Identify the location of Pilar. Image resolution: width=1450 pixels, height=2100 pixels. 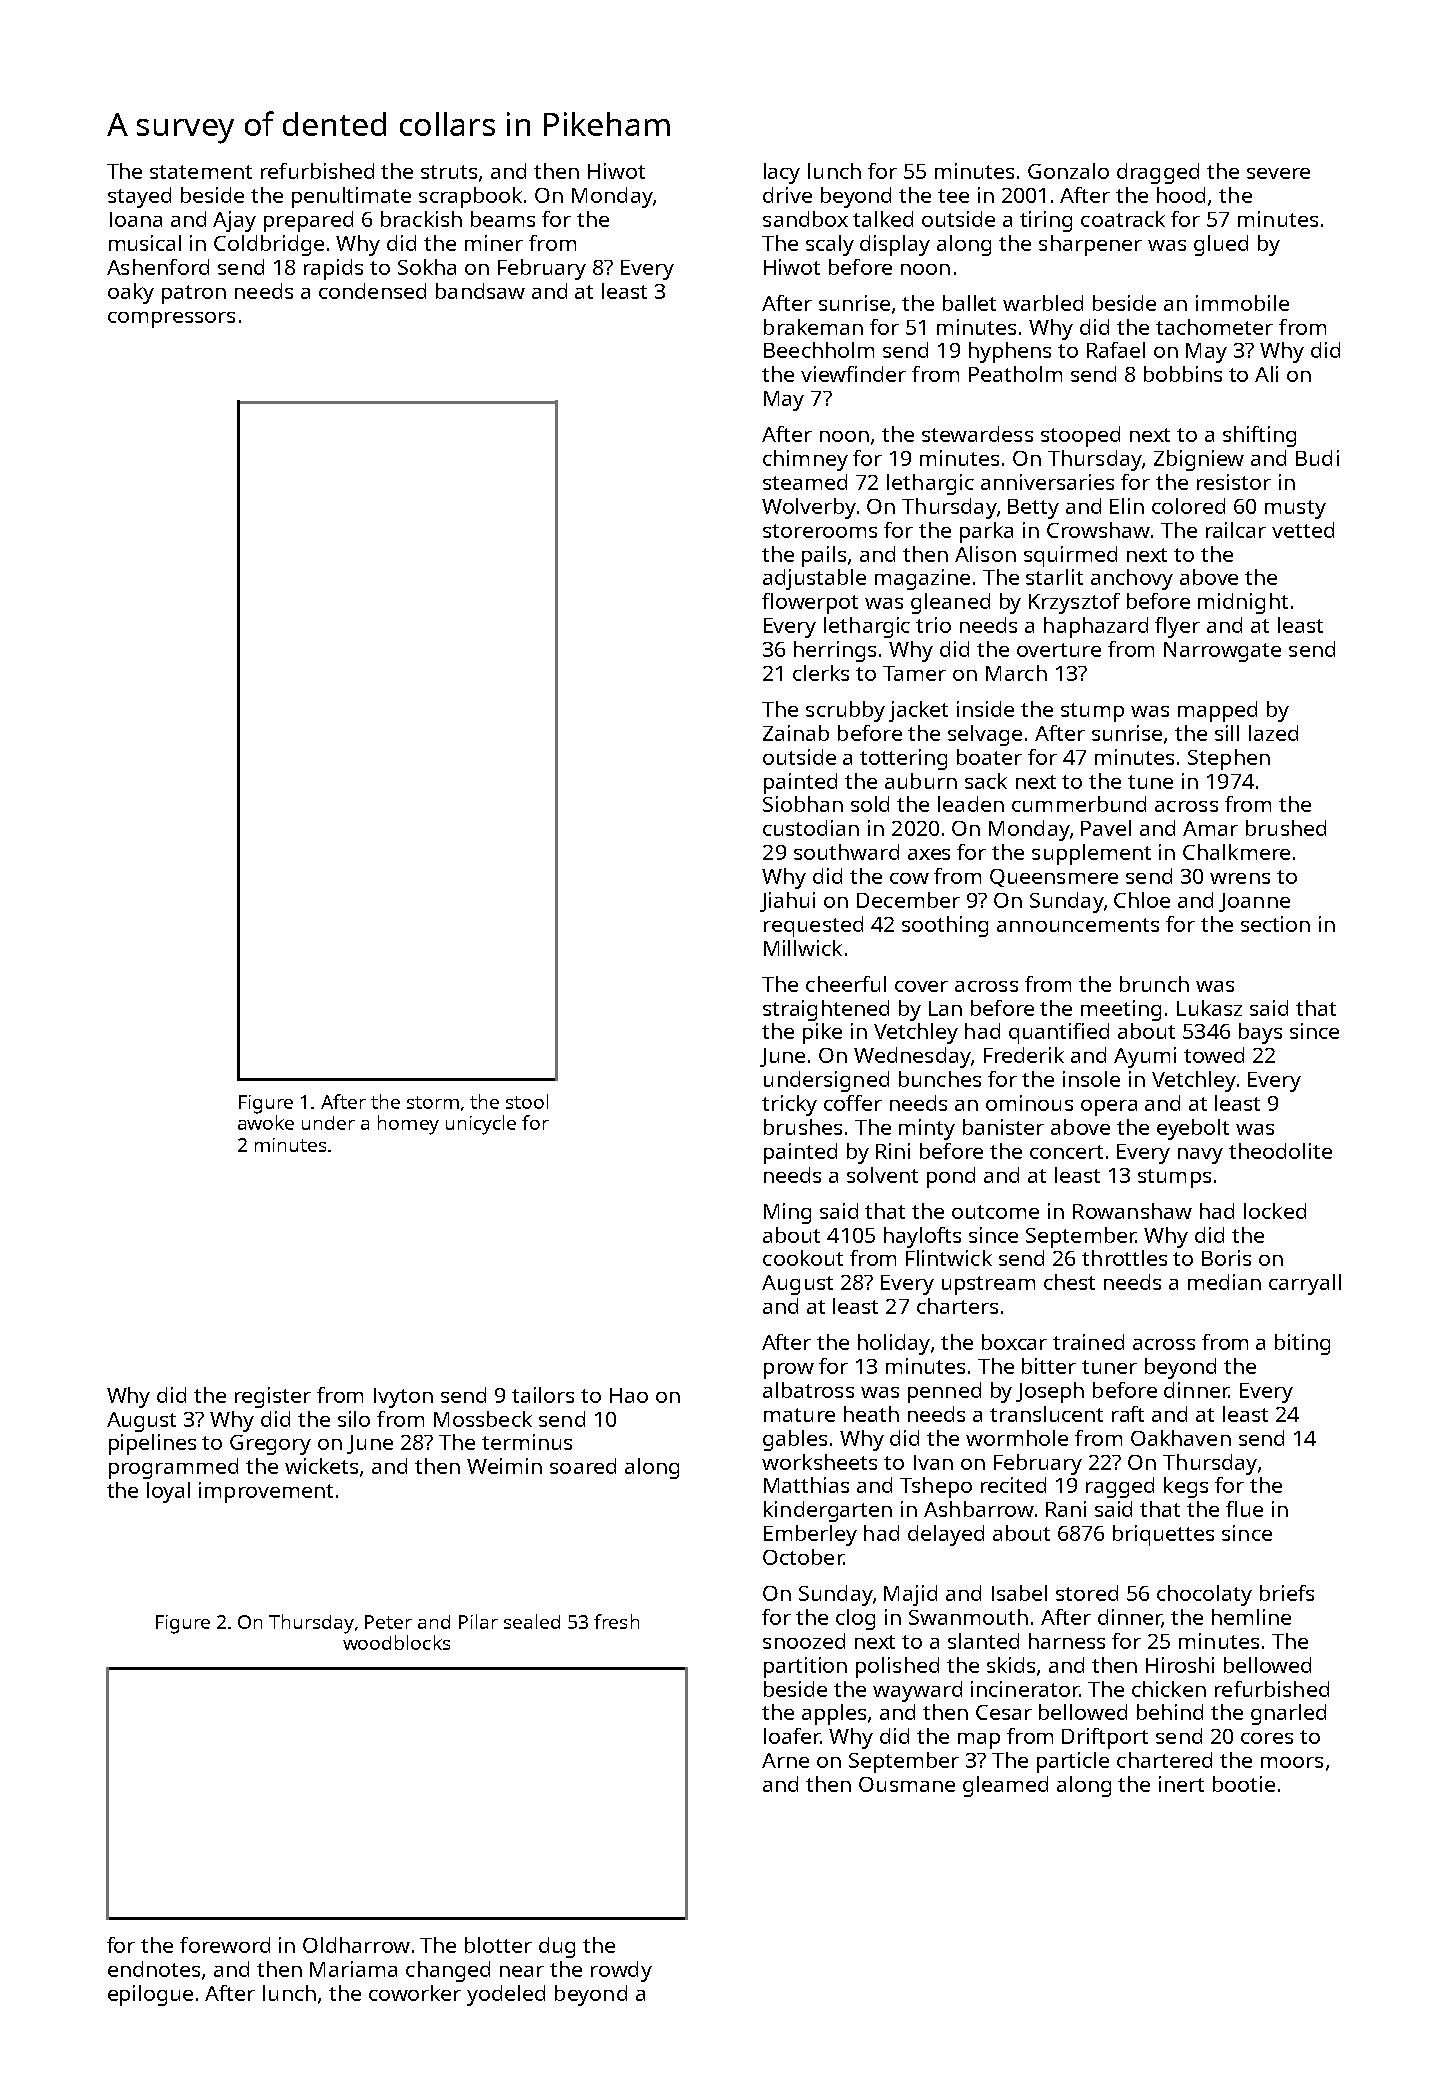
(478, 1621).
